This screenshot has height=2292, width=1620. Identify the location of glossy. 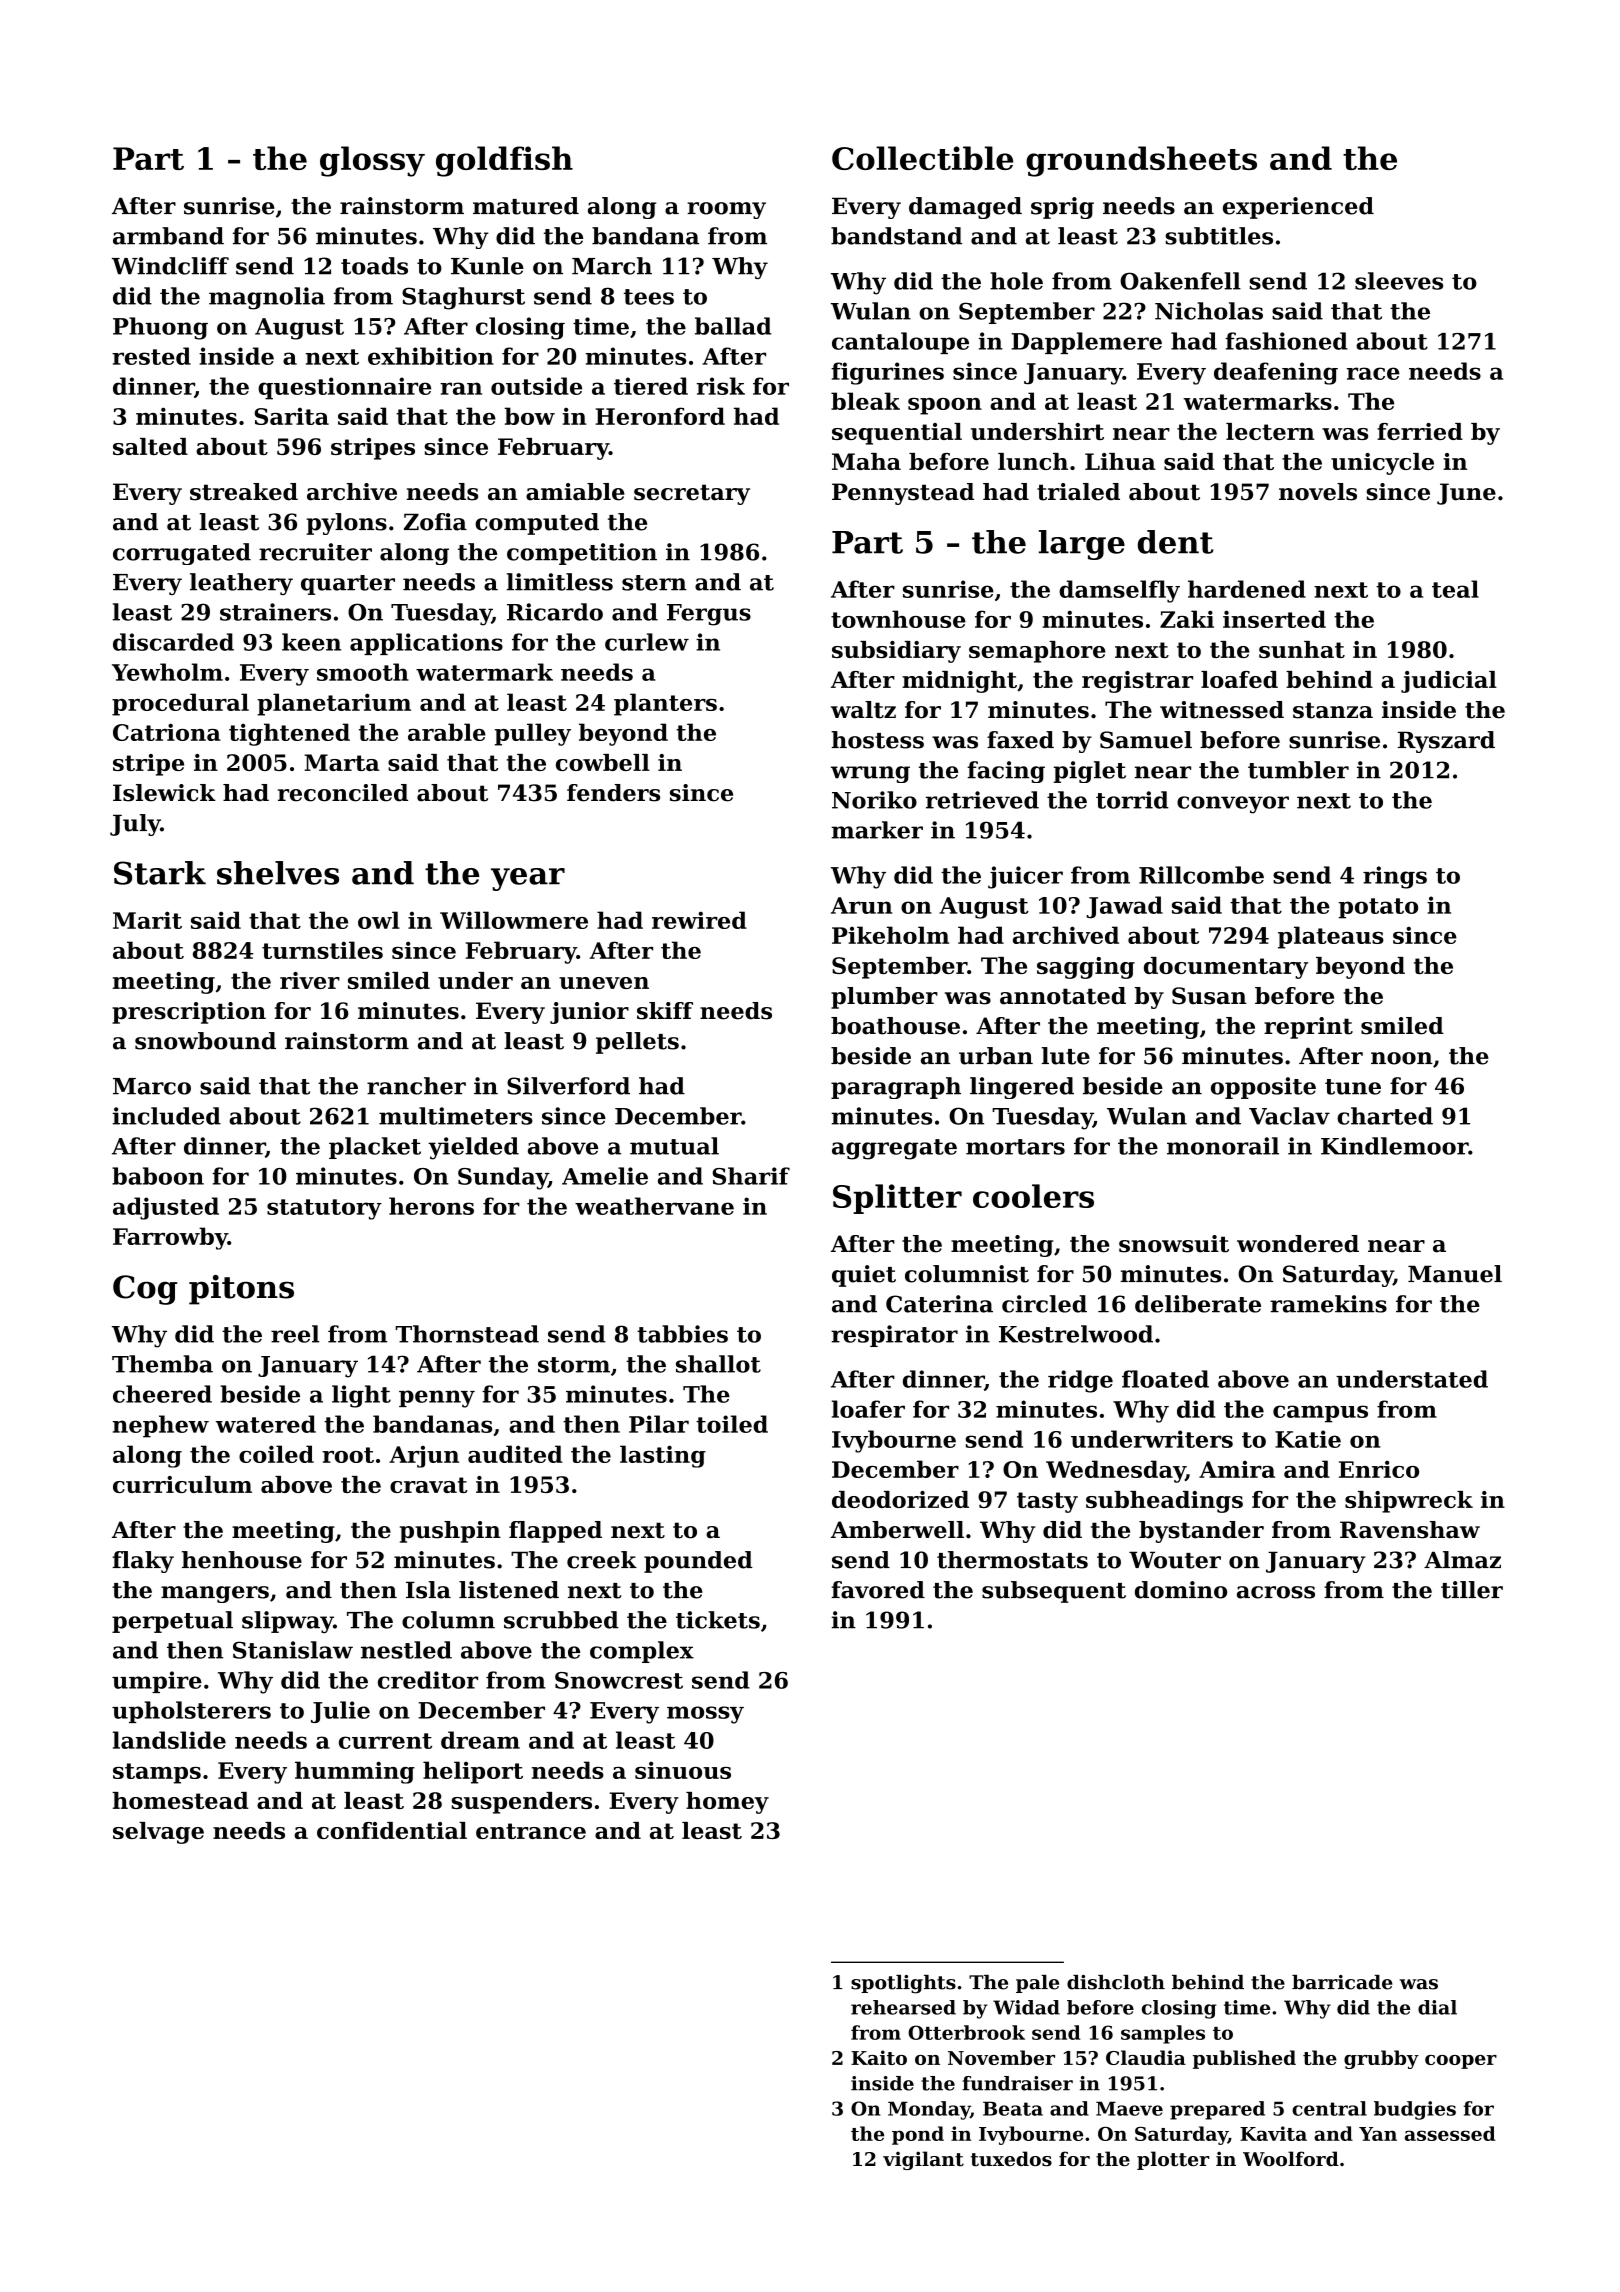
(372, 161).
